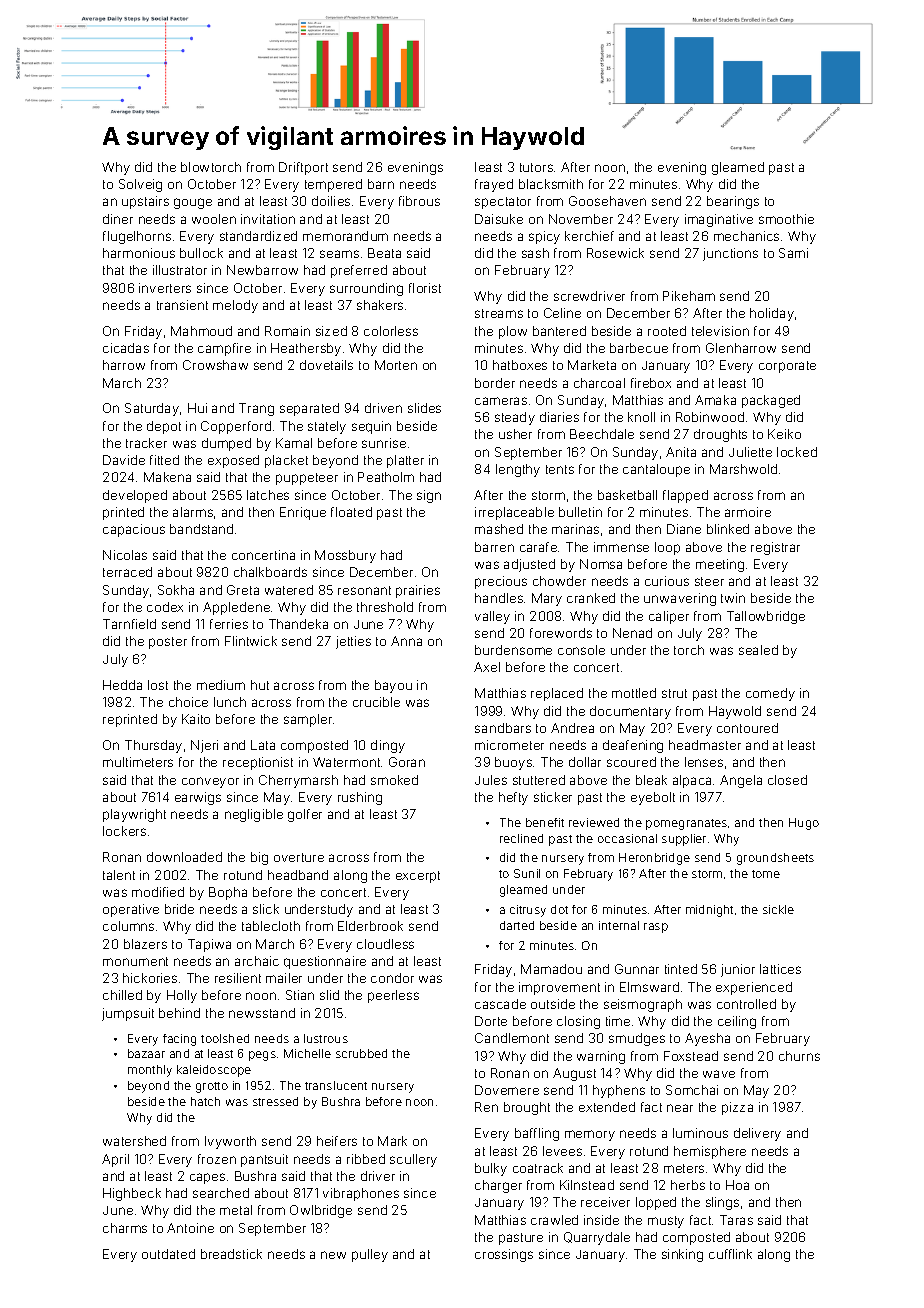 The image size is (924, 1308). Describe the element at coordinates (743, 469) in the screenshot. I see `Marshwold` at that location.
